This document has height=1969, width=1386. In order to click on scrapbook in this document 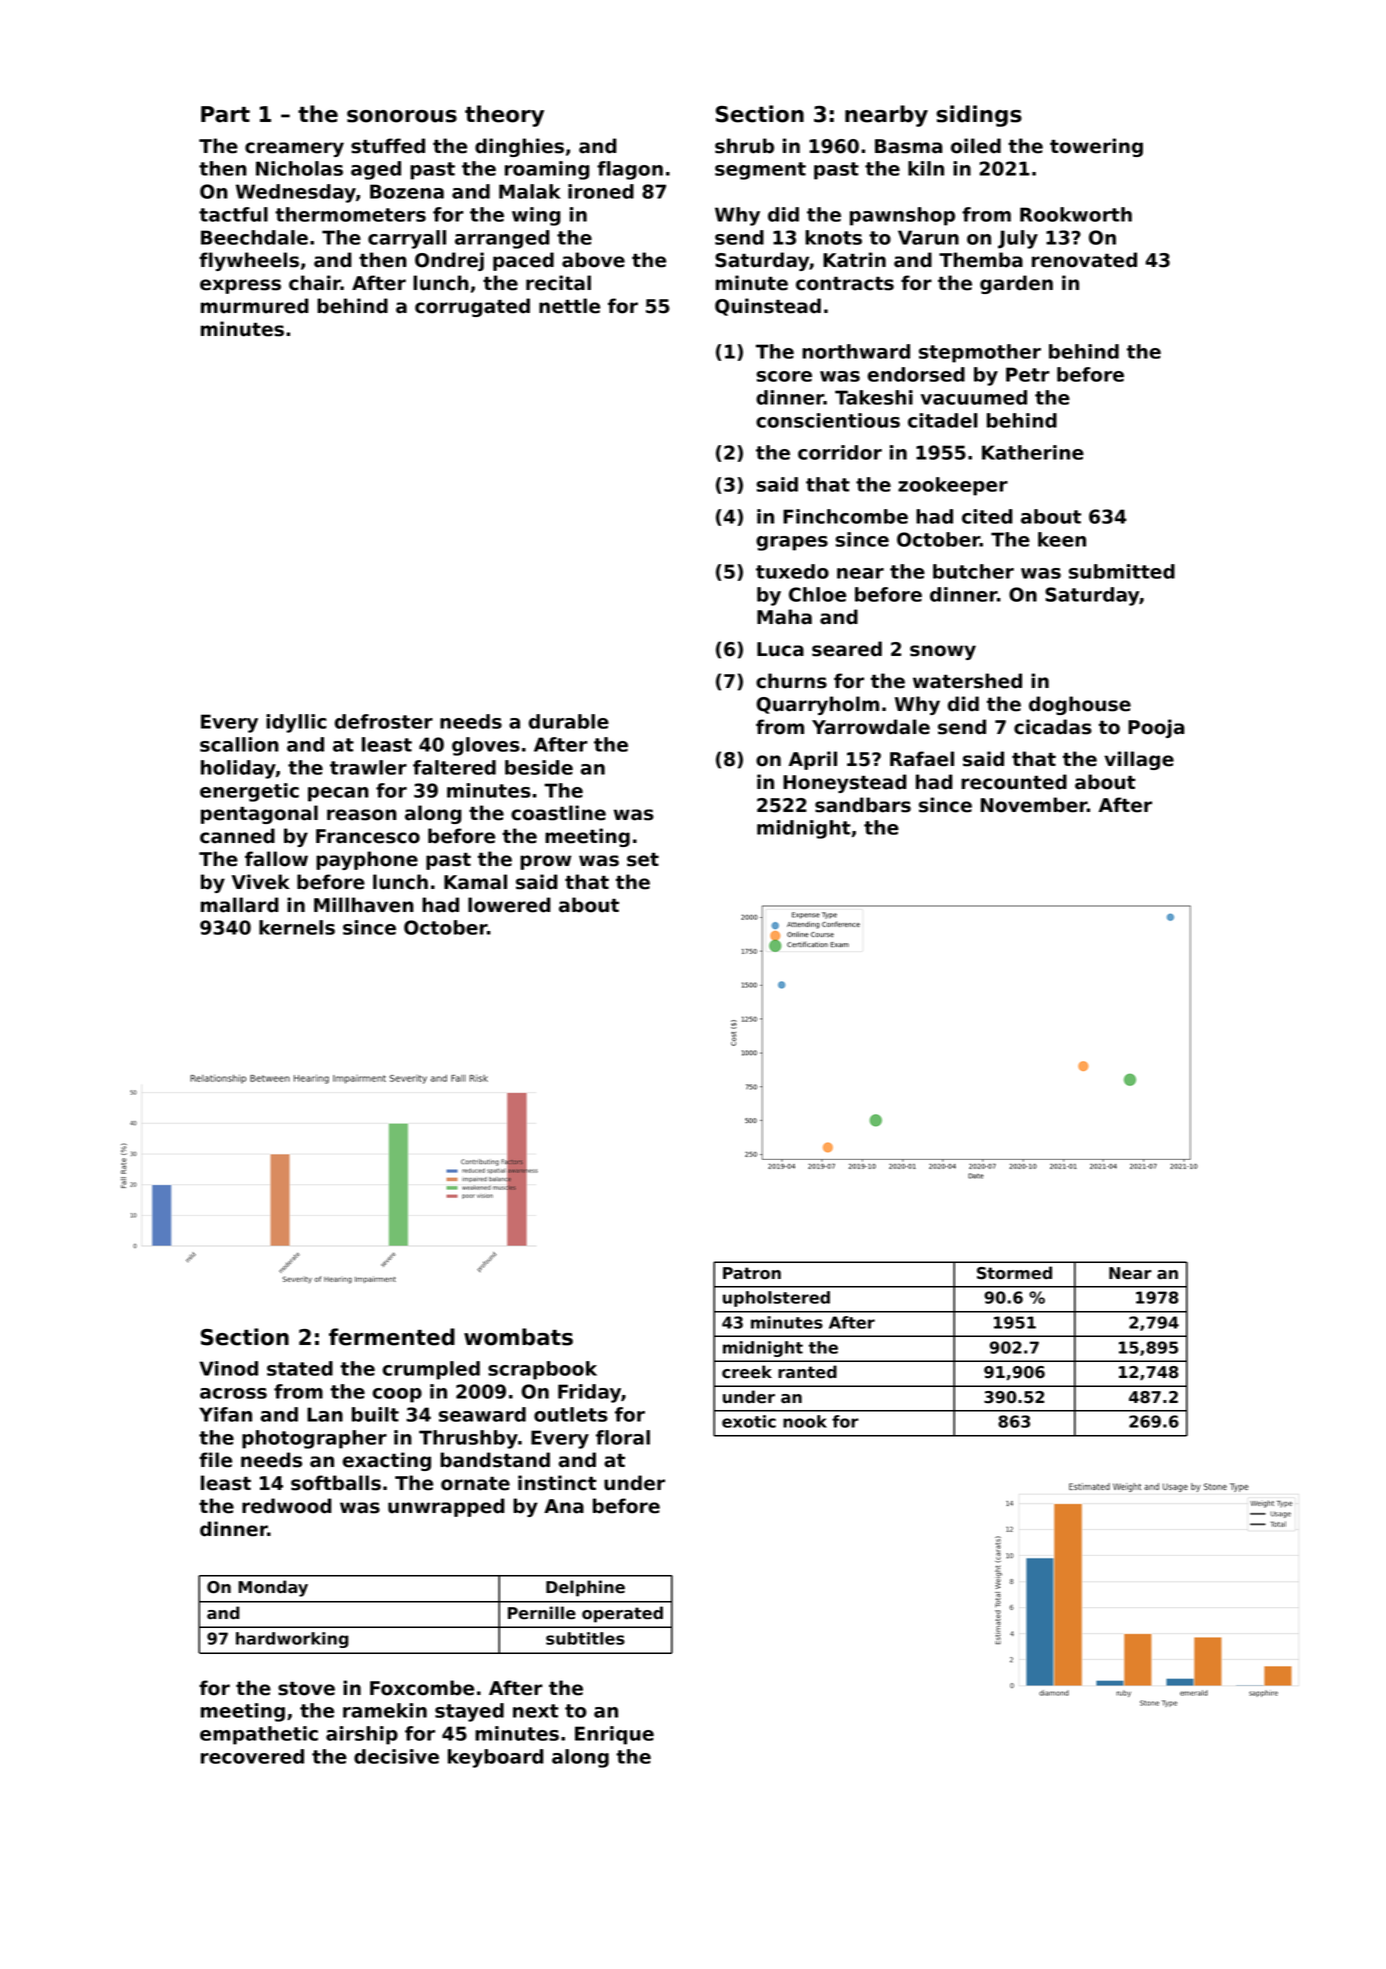, I will do `click(542, 1370)`.
